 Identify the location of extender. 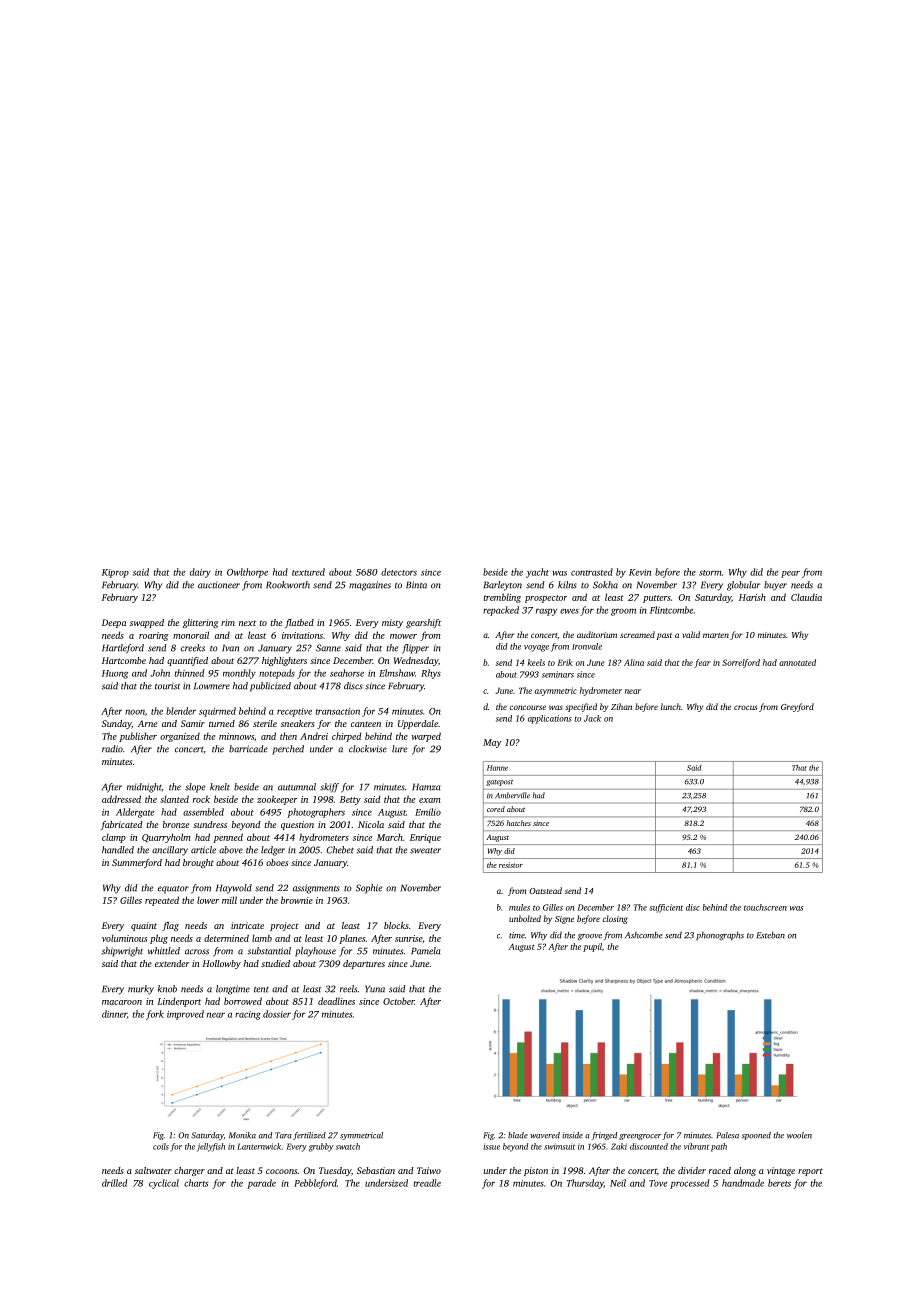
(172, 963).
